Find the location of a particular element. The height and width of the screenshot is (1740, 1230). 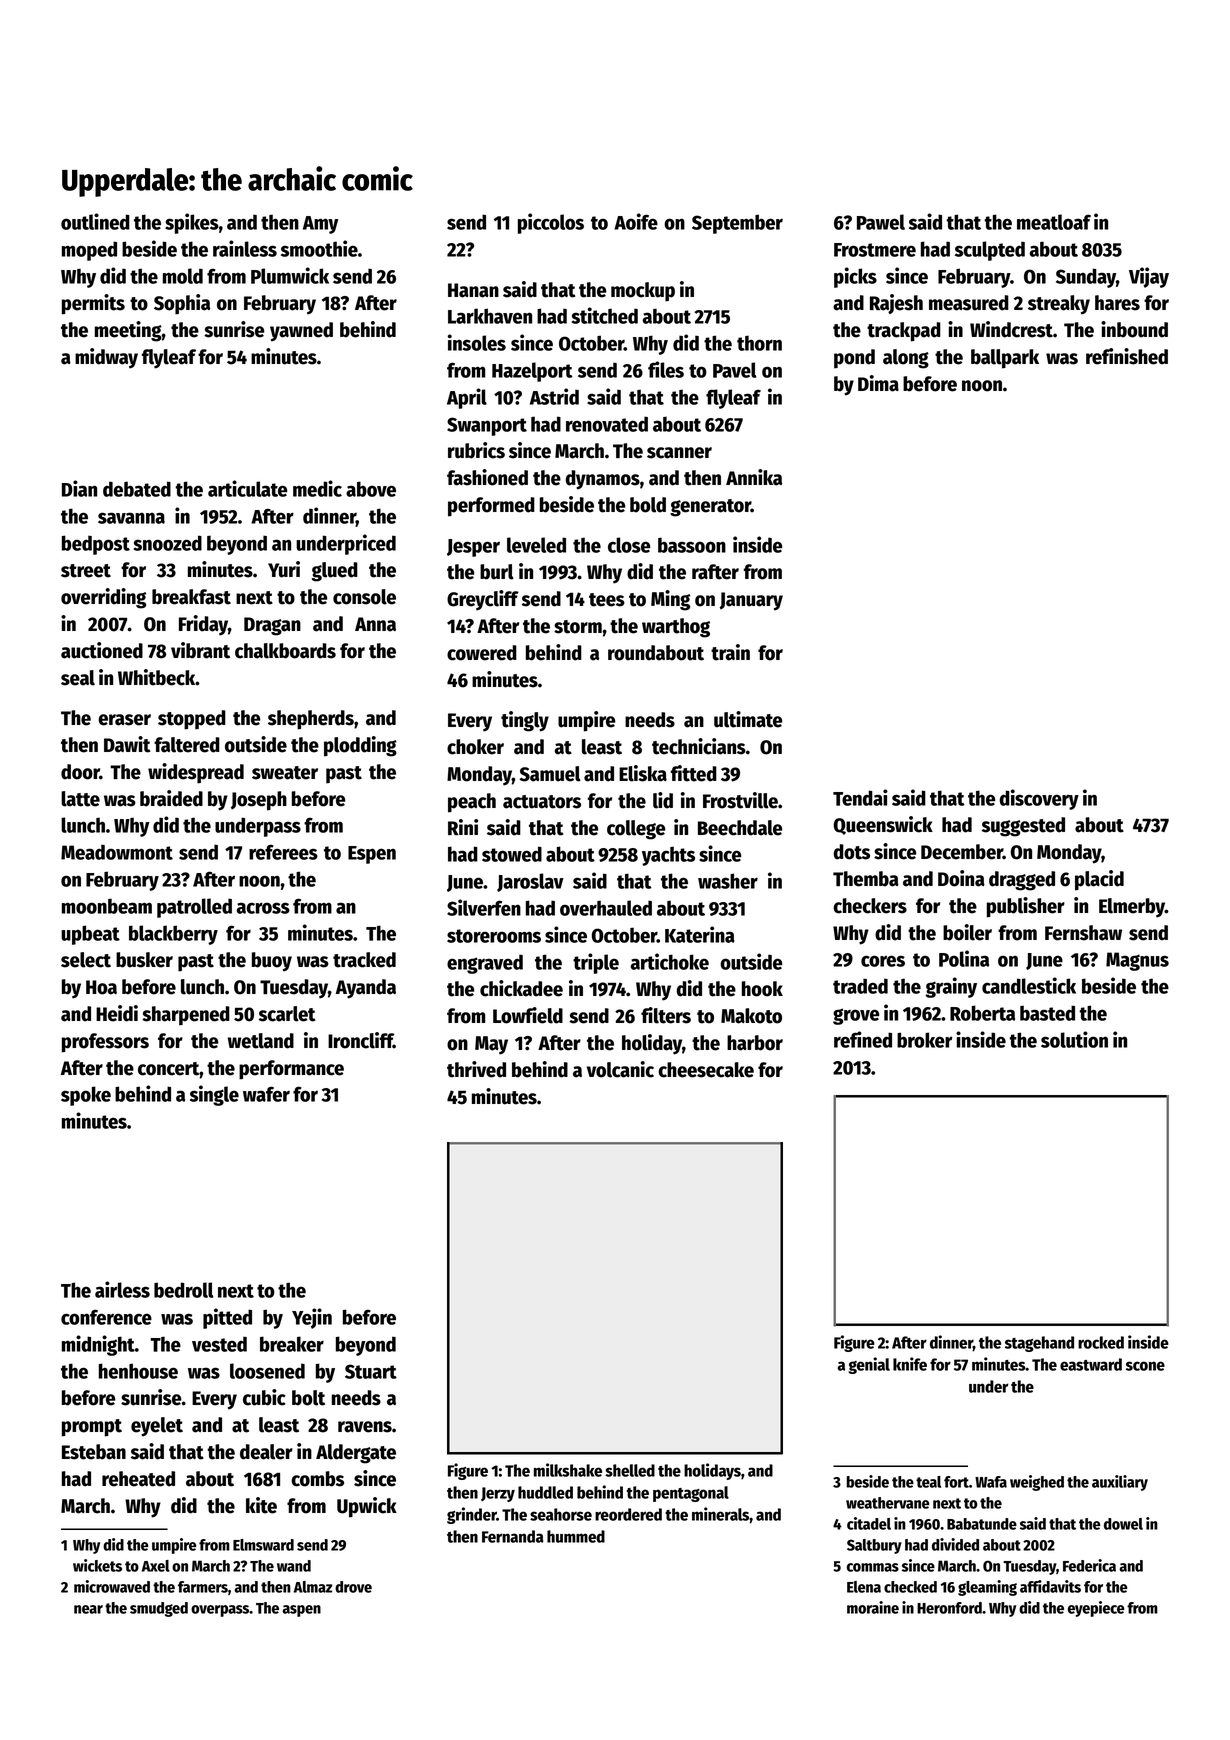

braided is located at coordinates (171, 798).
